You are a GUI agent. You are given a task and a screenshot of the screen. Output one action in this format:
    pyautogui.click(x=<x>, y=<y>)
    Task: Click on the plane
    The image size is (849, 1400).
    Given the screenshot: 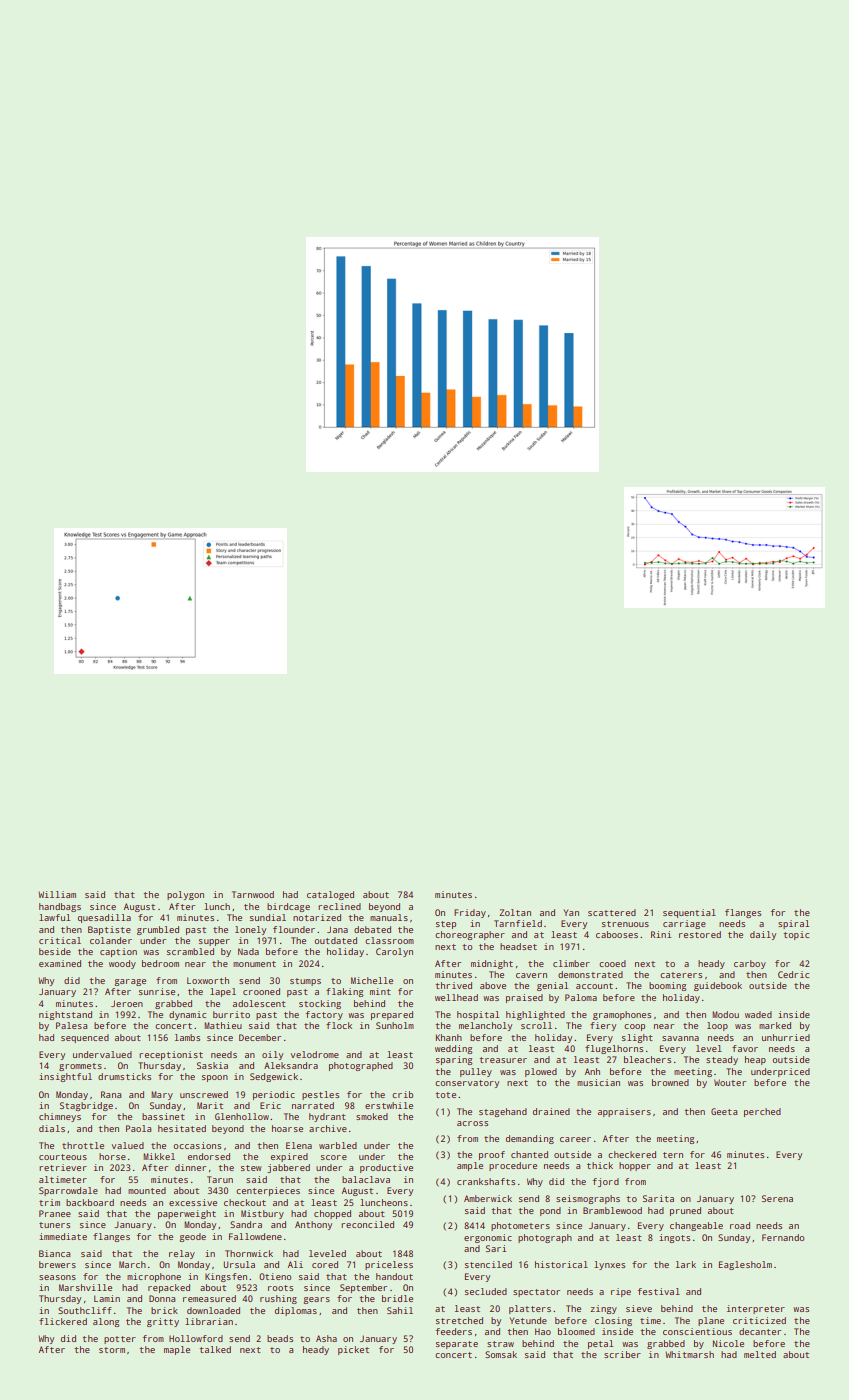 What is the action you would take?
    pyautogui.click(x=711, y=1321)
